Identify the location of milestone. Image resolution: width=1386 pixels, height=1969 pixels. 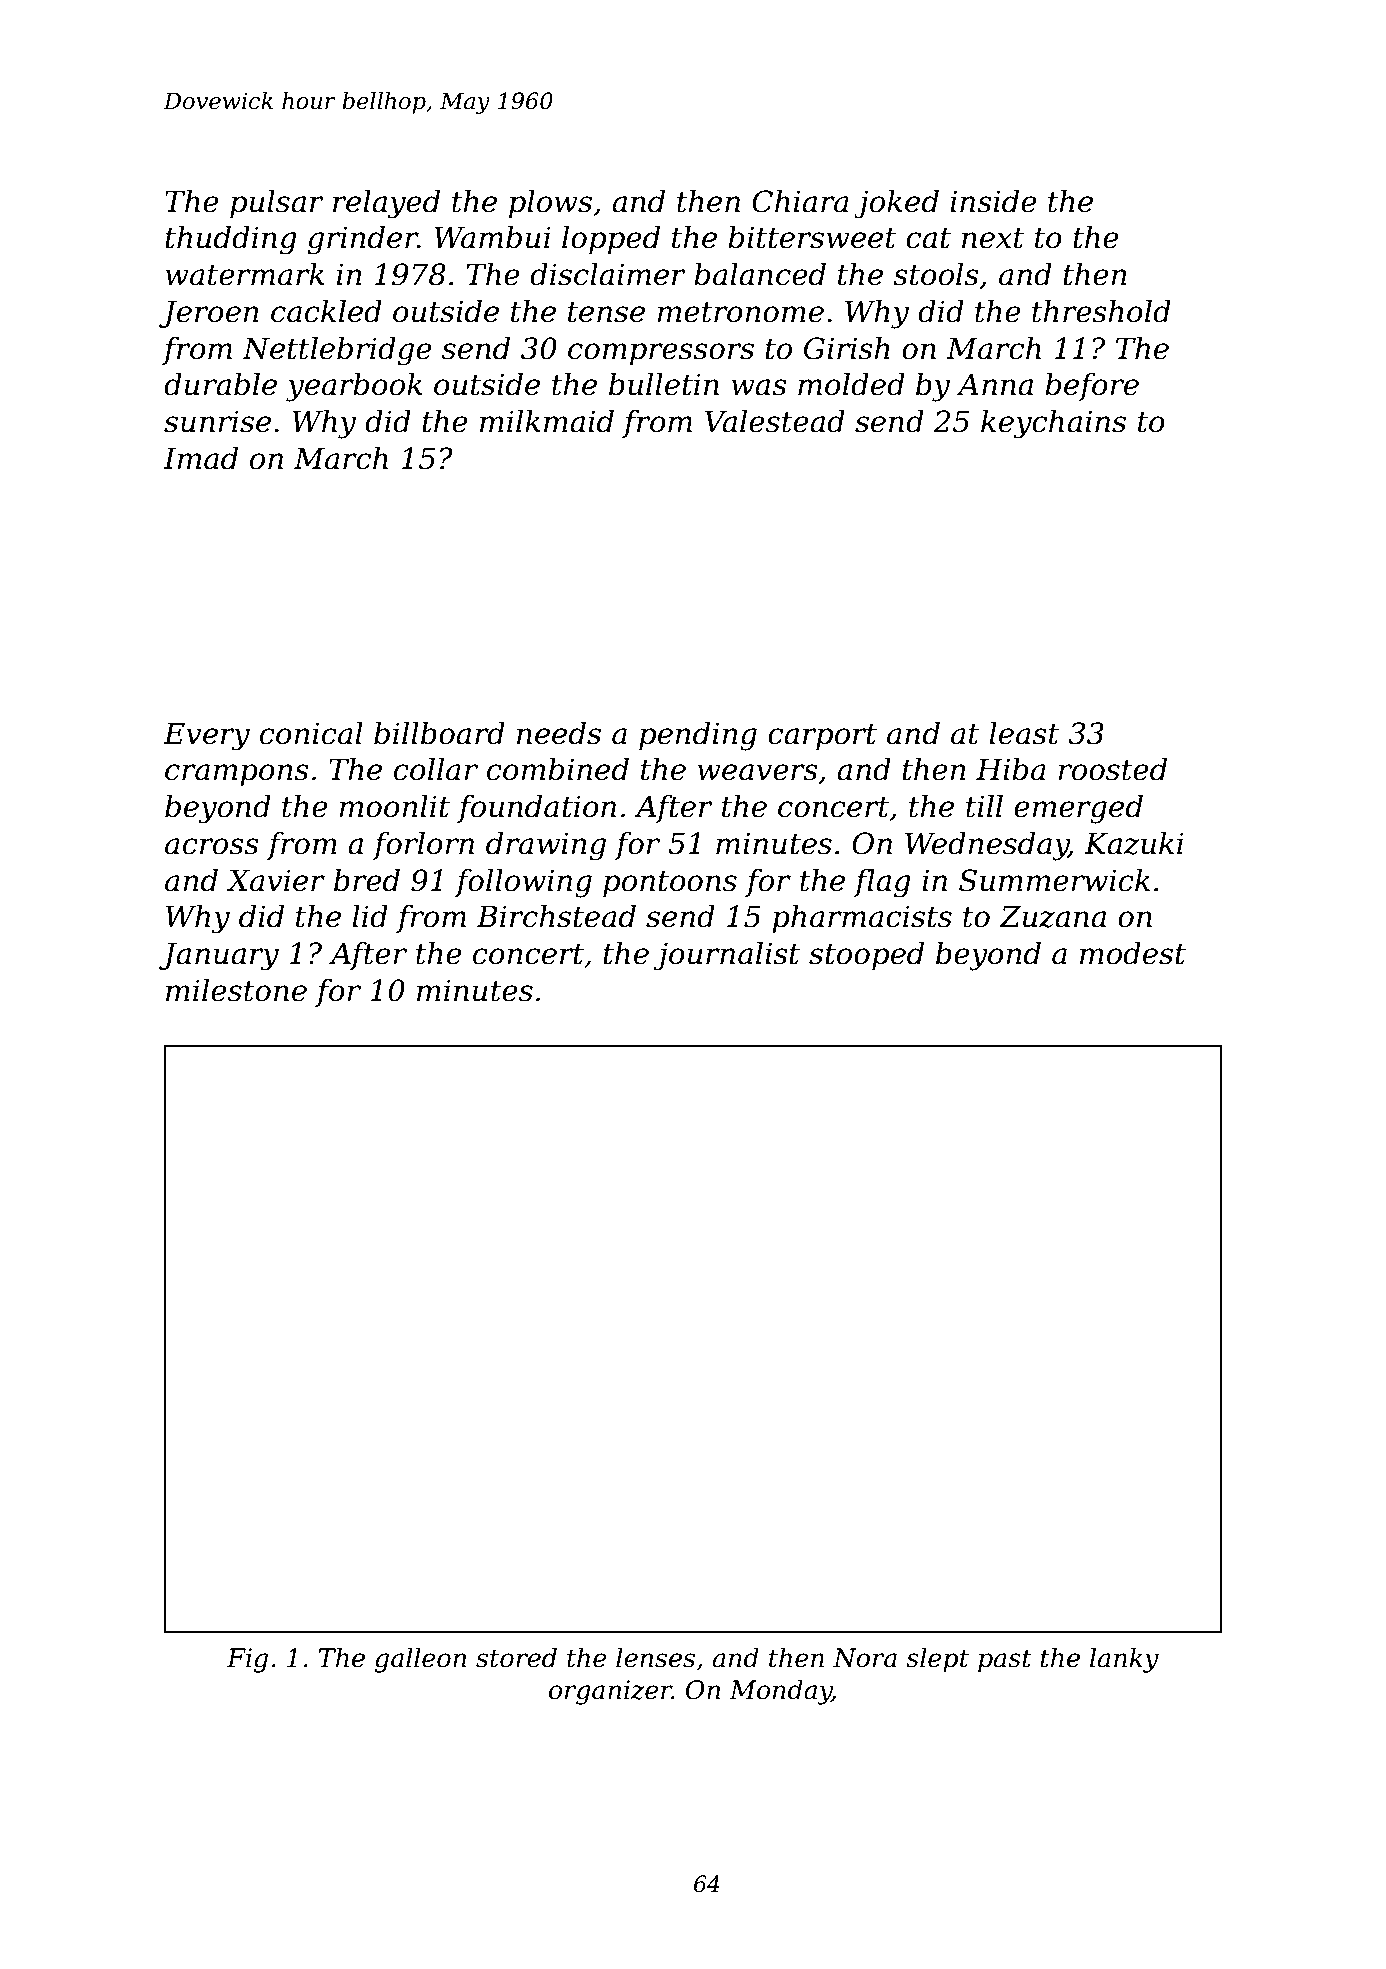
(236, 990).
